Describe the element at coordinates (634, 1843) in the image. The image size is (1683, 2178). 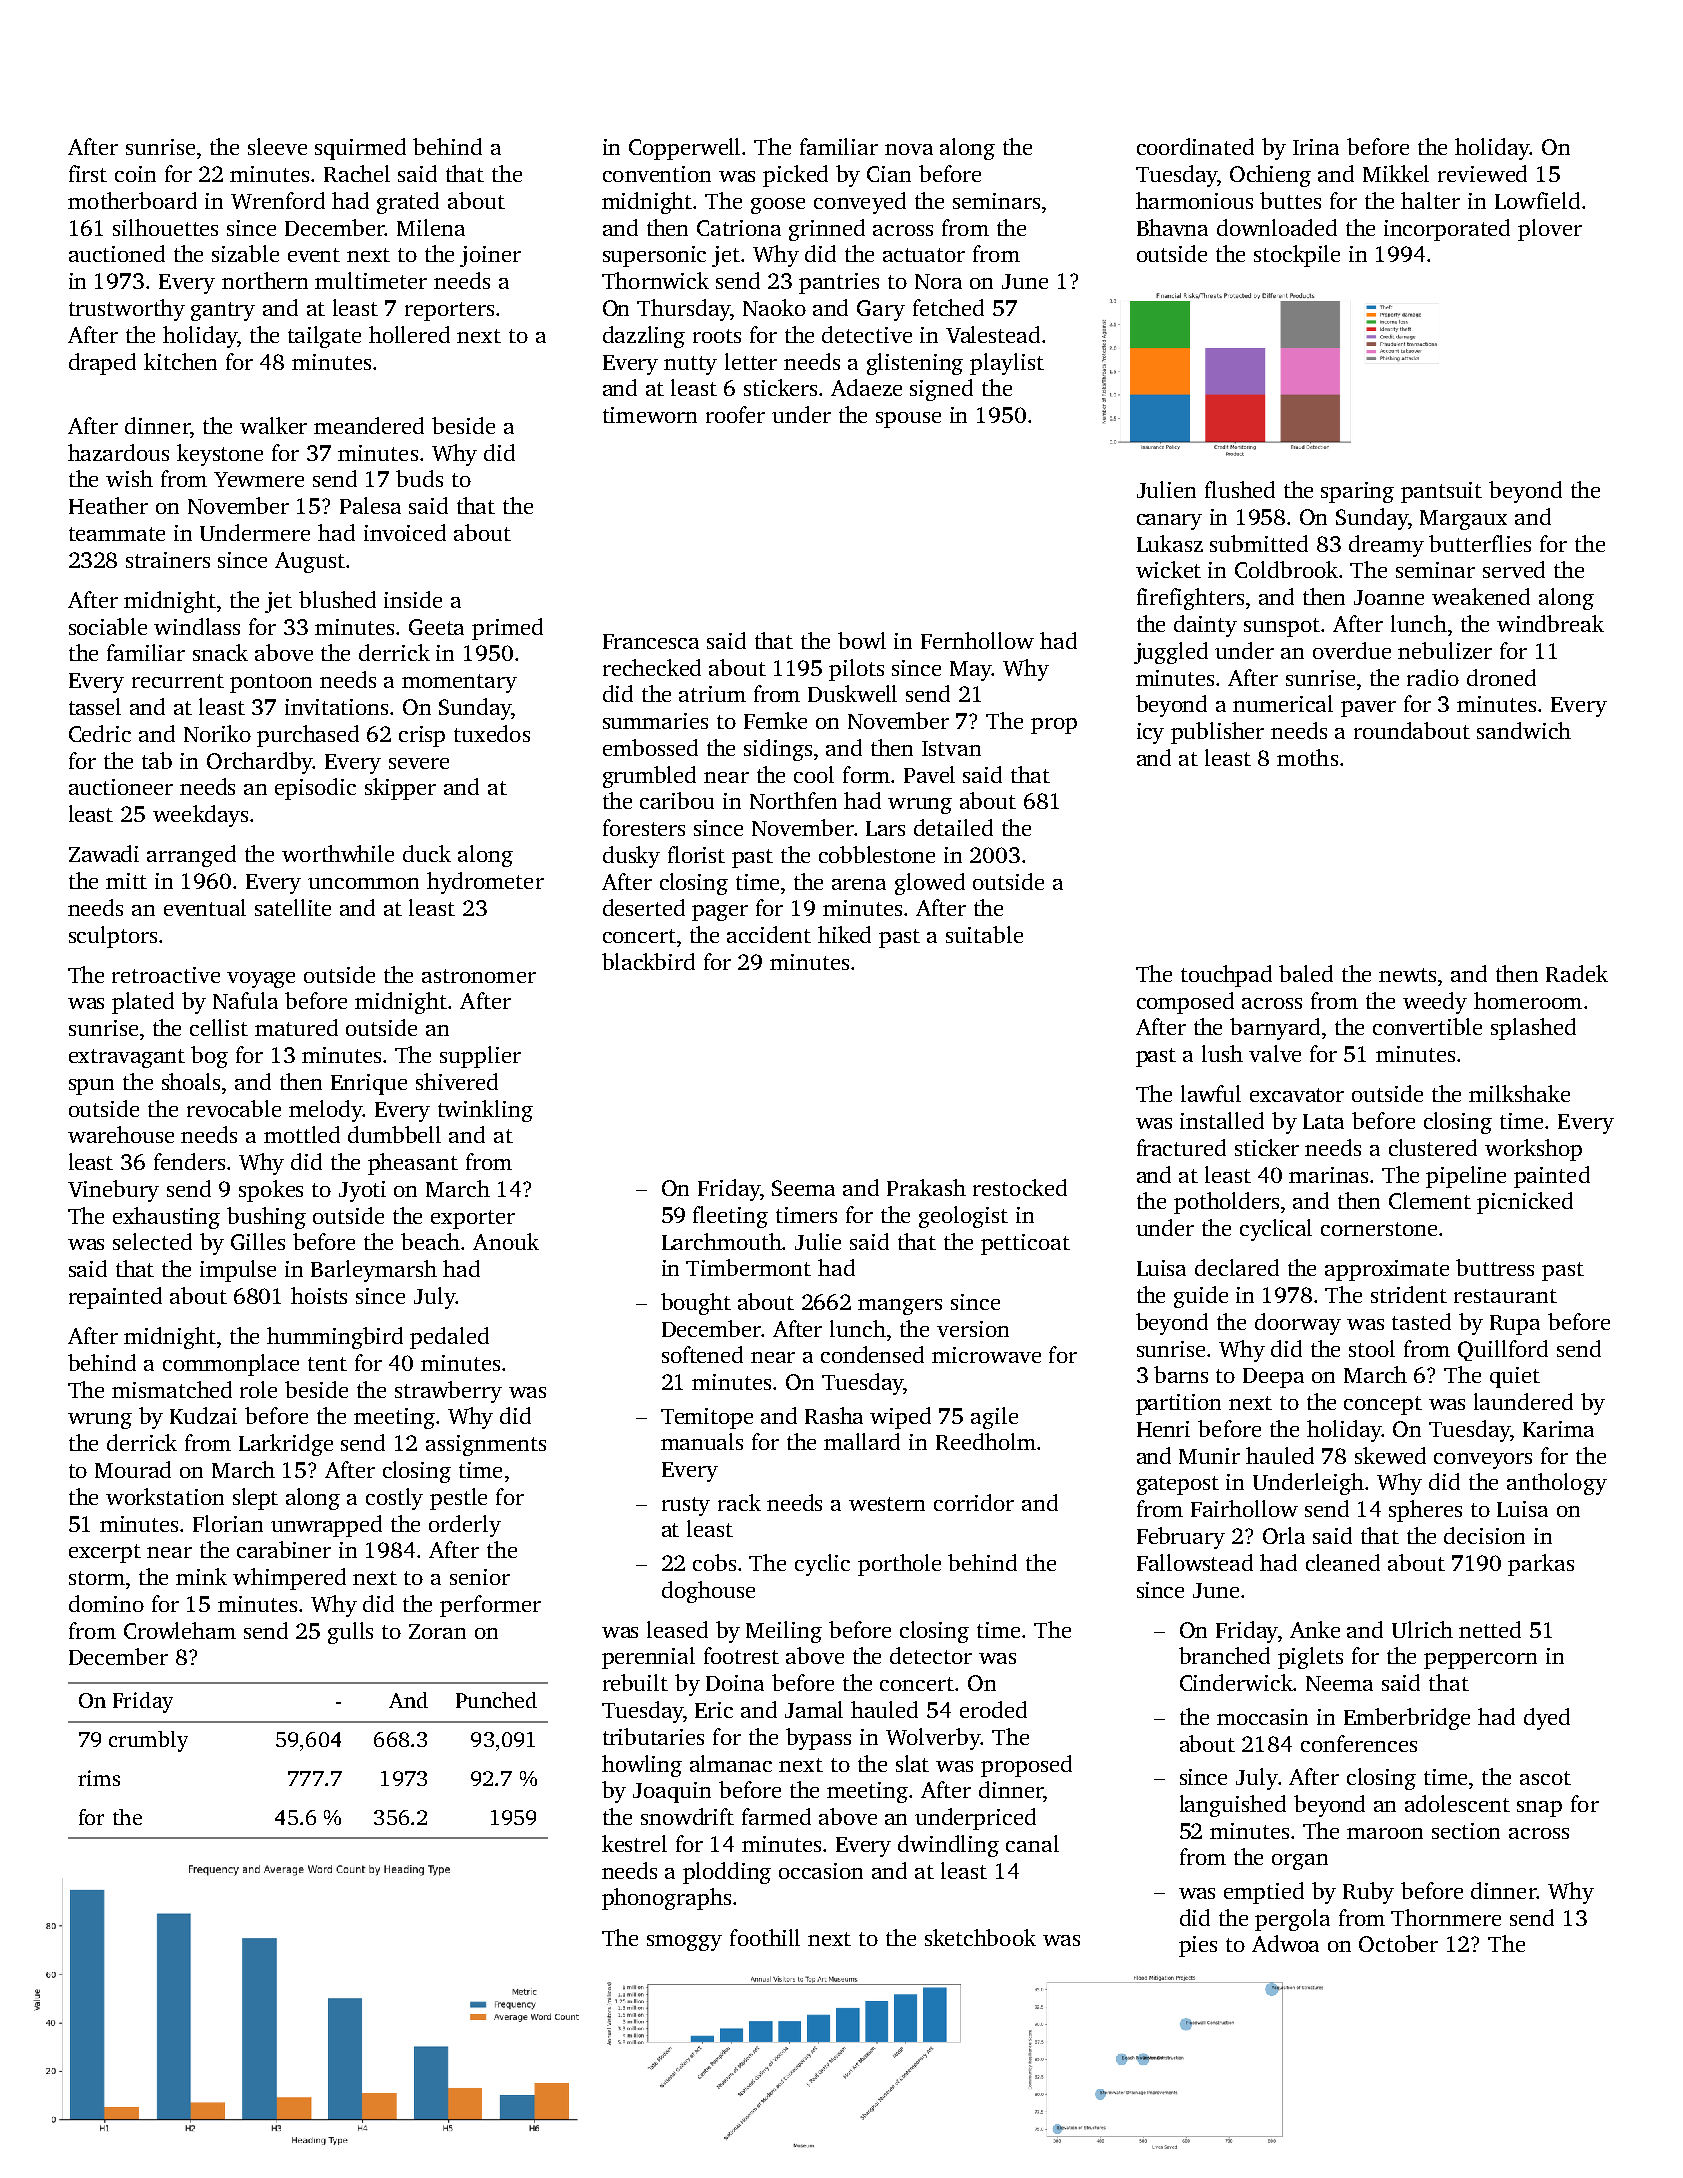
I see `kestrel` at that location.
